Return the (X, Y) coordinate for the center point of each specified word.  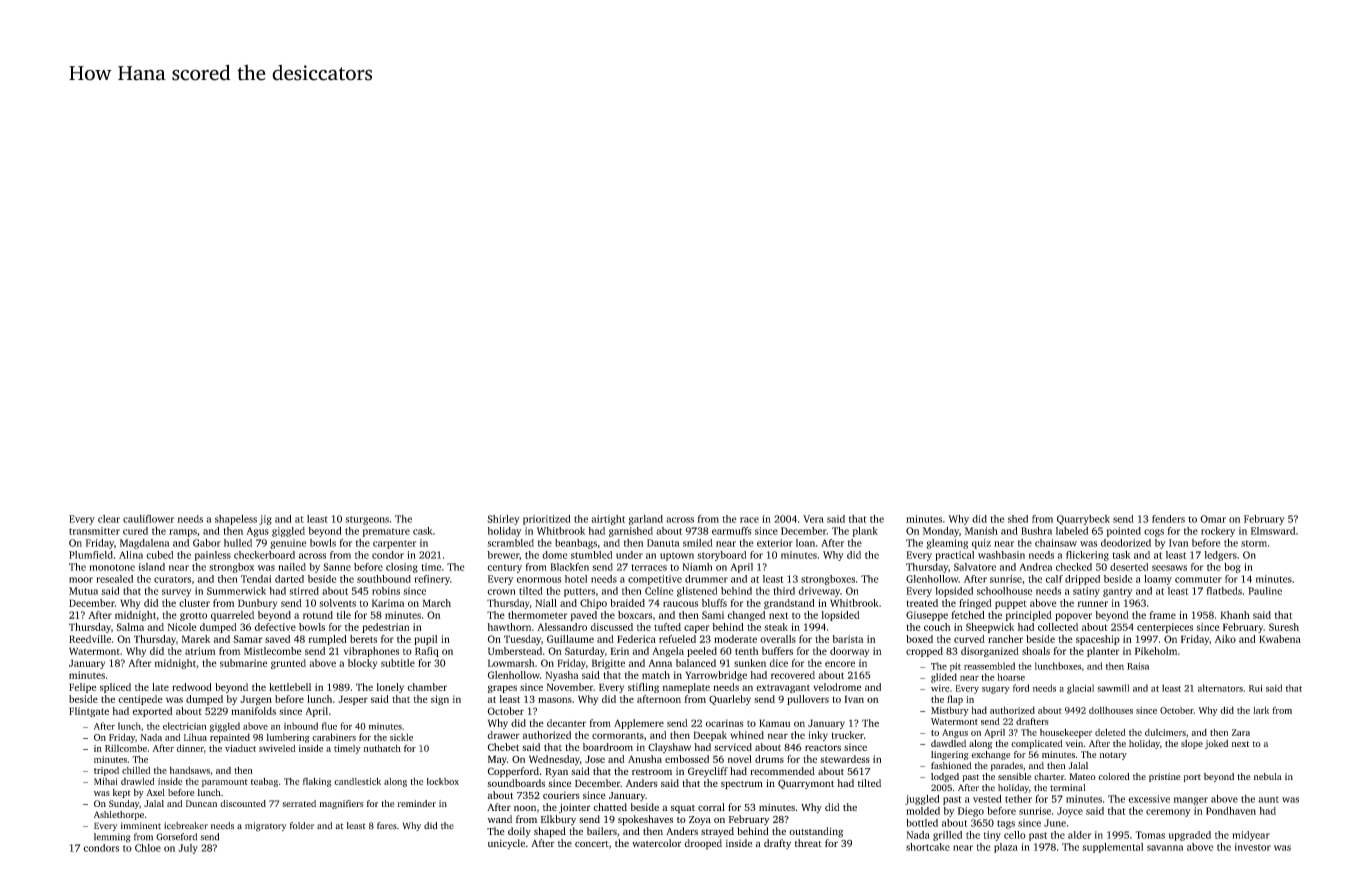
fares (387, 826)
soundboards (516, 783)
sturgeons (367, 520)
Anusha (645, 759)
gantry (1118, 592)
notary (1113, 756)
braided (627, 603)
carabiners (334, 737)
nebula (1268, 776)
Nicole (182, 627)
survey (177, 593)
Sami (713, 615)
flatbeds (1224, 591)
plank (865, 532)
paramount (225, 783)
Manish (981, 531)
